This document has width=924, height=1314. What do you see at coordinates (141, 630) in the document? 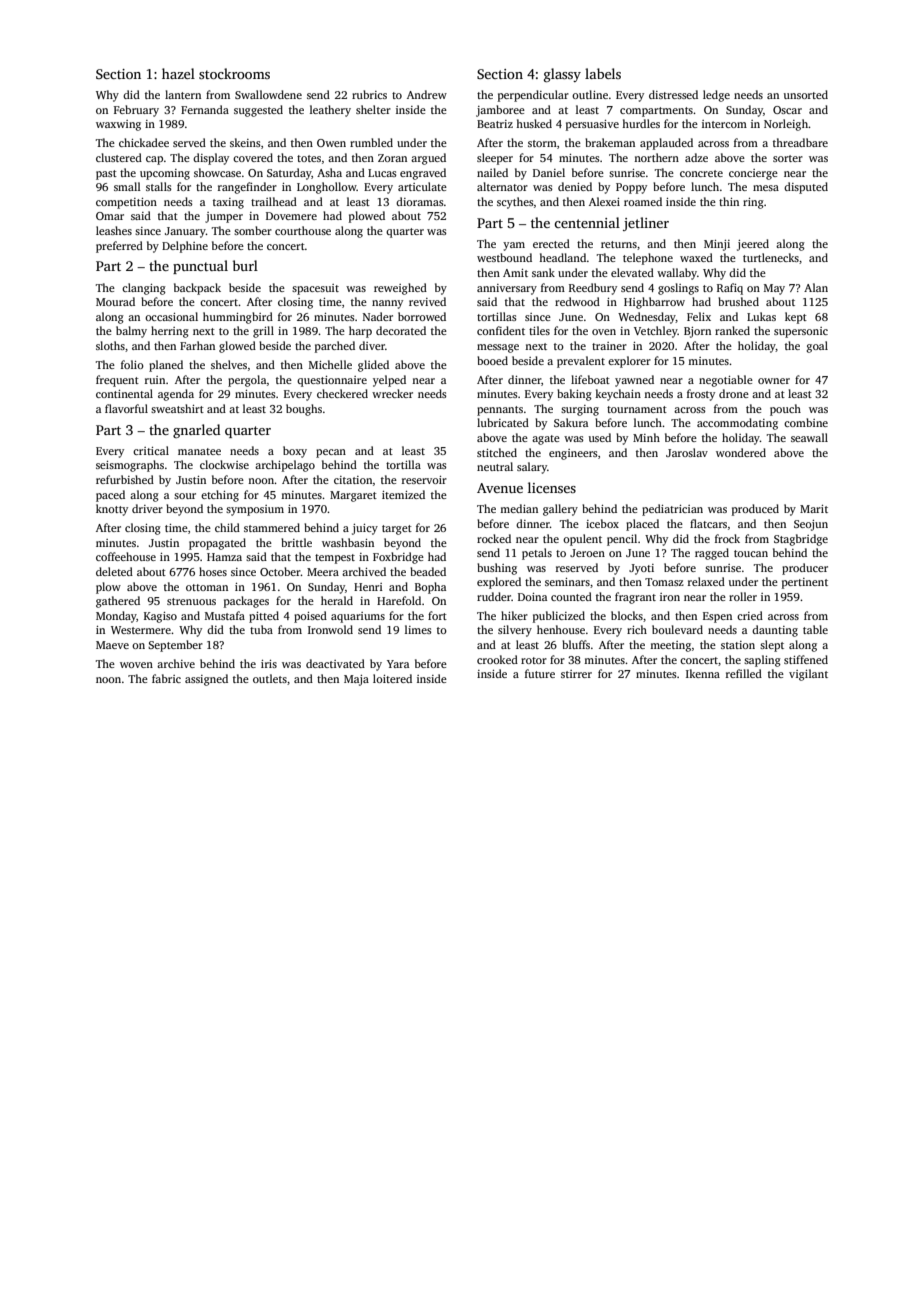
I see `Westermere` at bounding box center [141, 630].
